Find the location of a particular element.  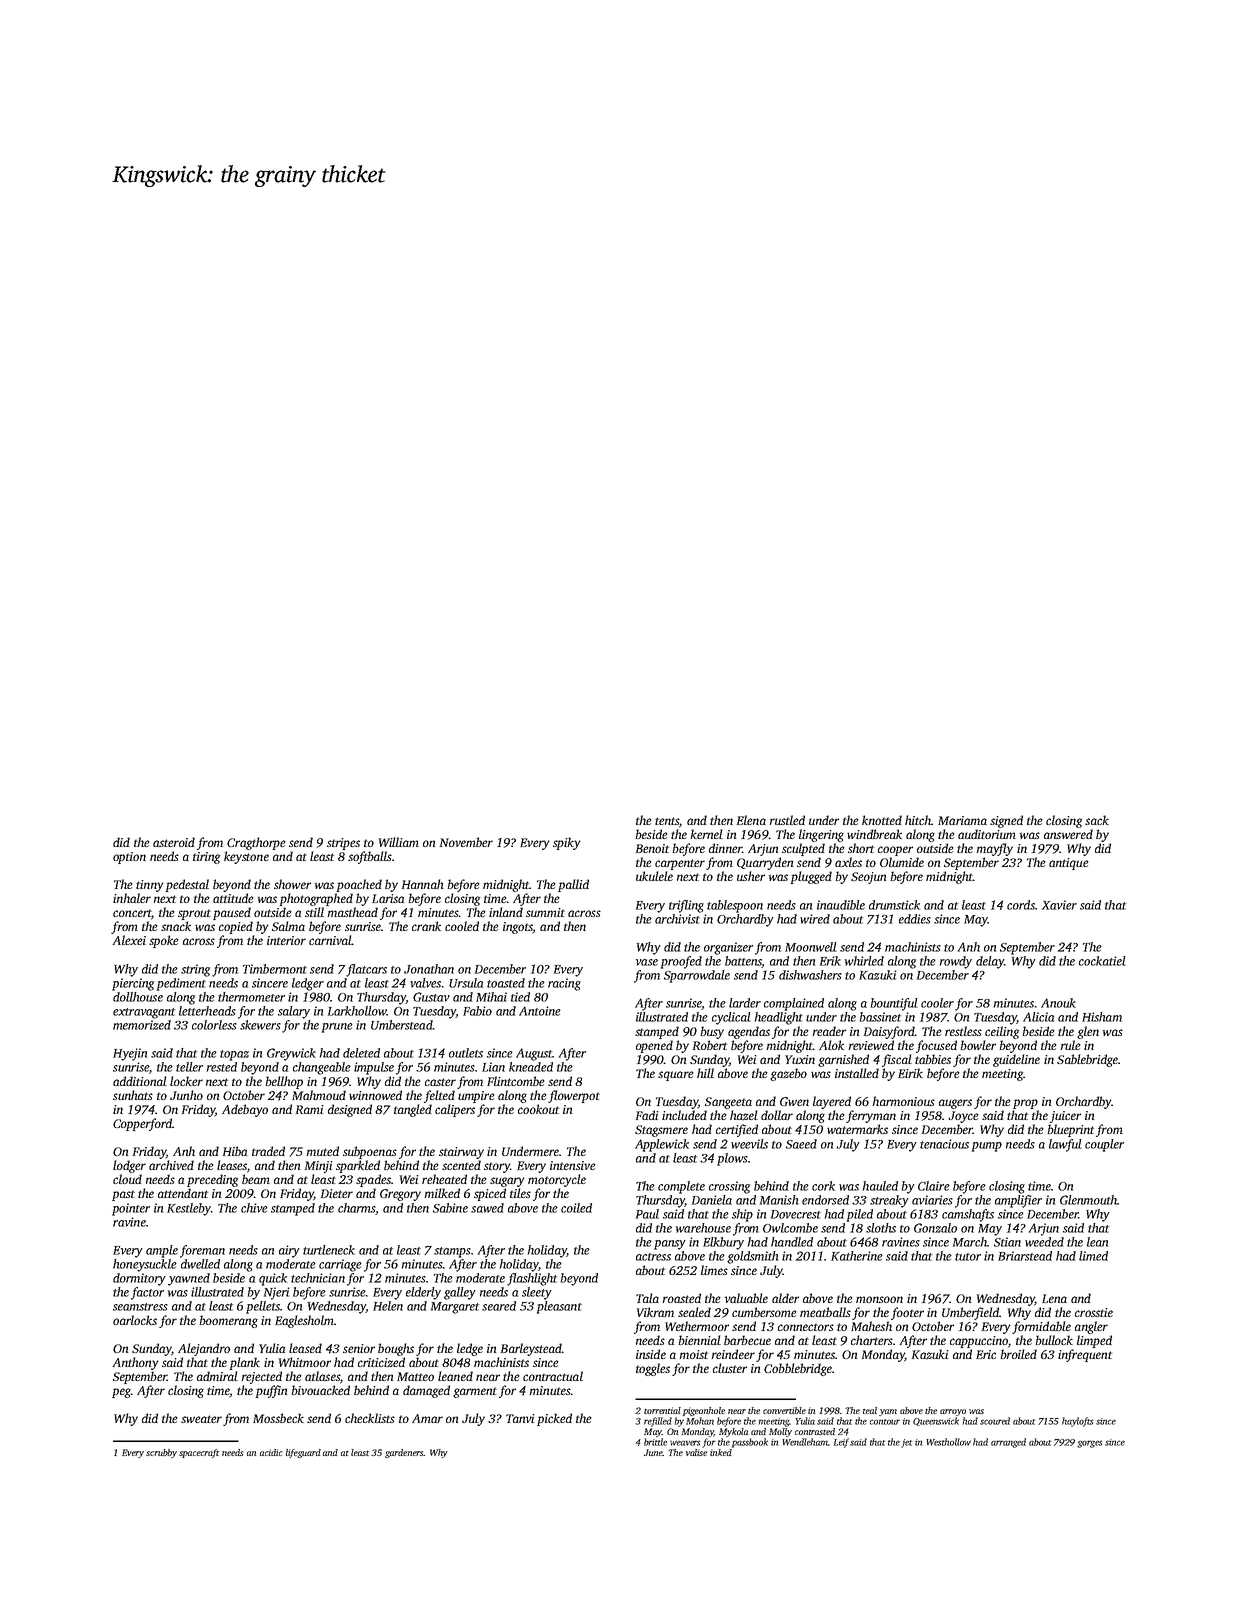

goldsmith is located at coordinates (753, 1257).
